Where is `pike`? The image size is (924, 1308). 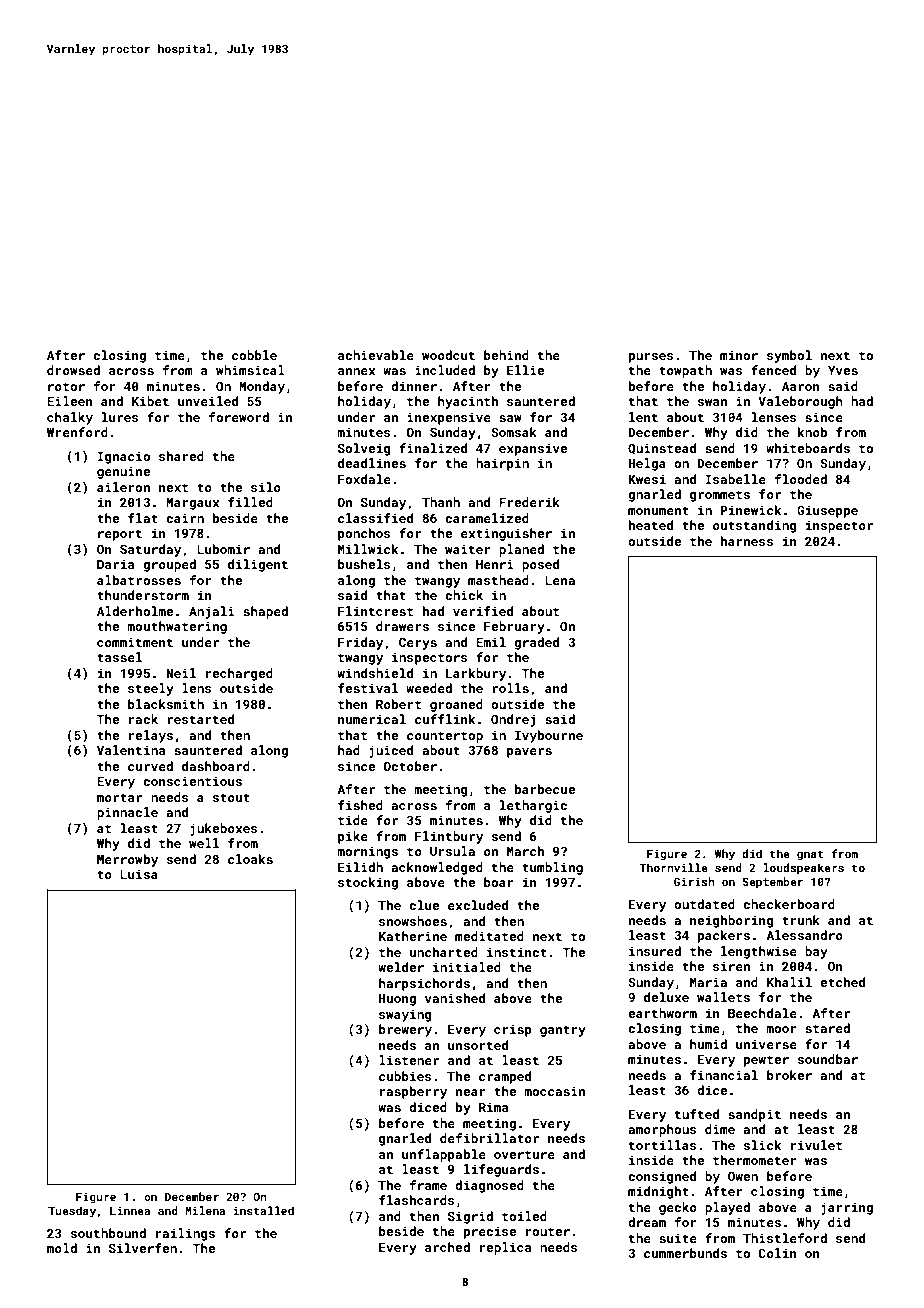
pike is located at coordinates (353, 837).
